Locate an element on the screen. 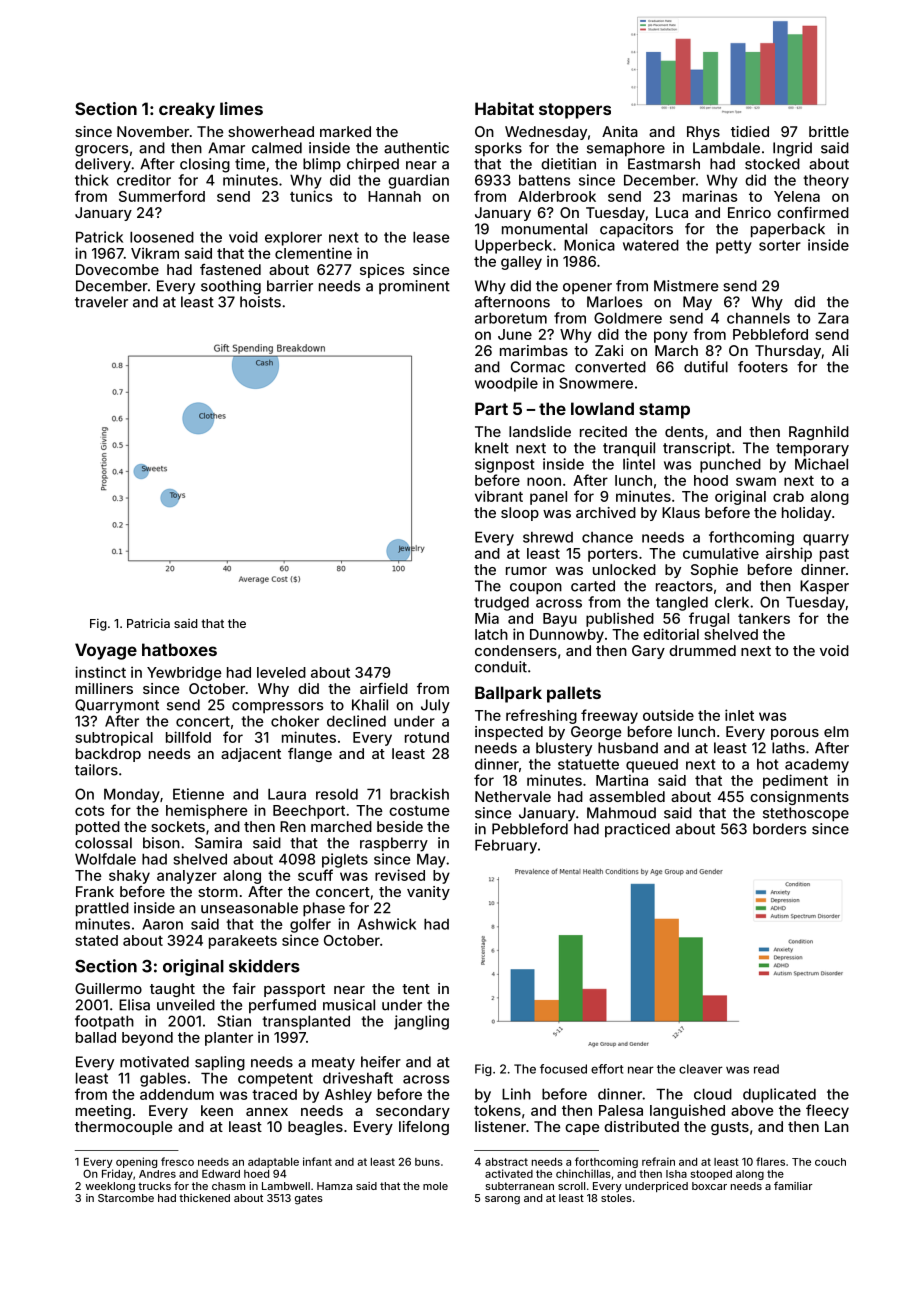  brittle is located at coordinates (829, 131).
